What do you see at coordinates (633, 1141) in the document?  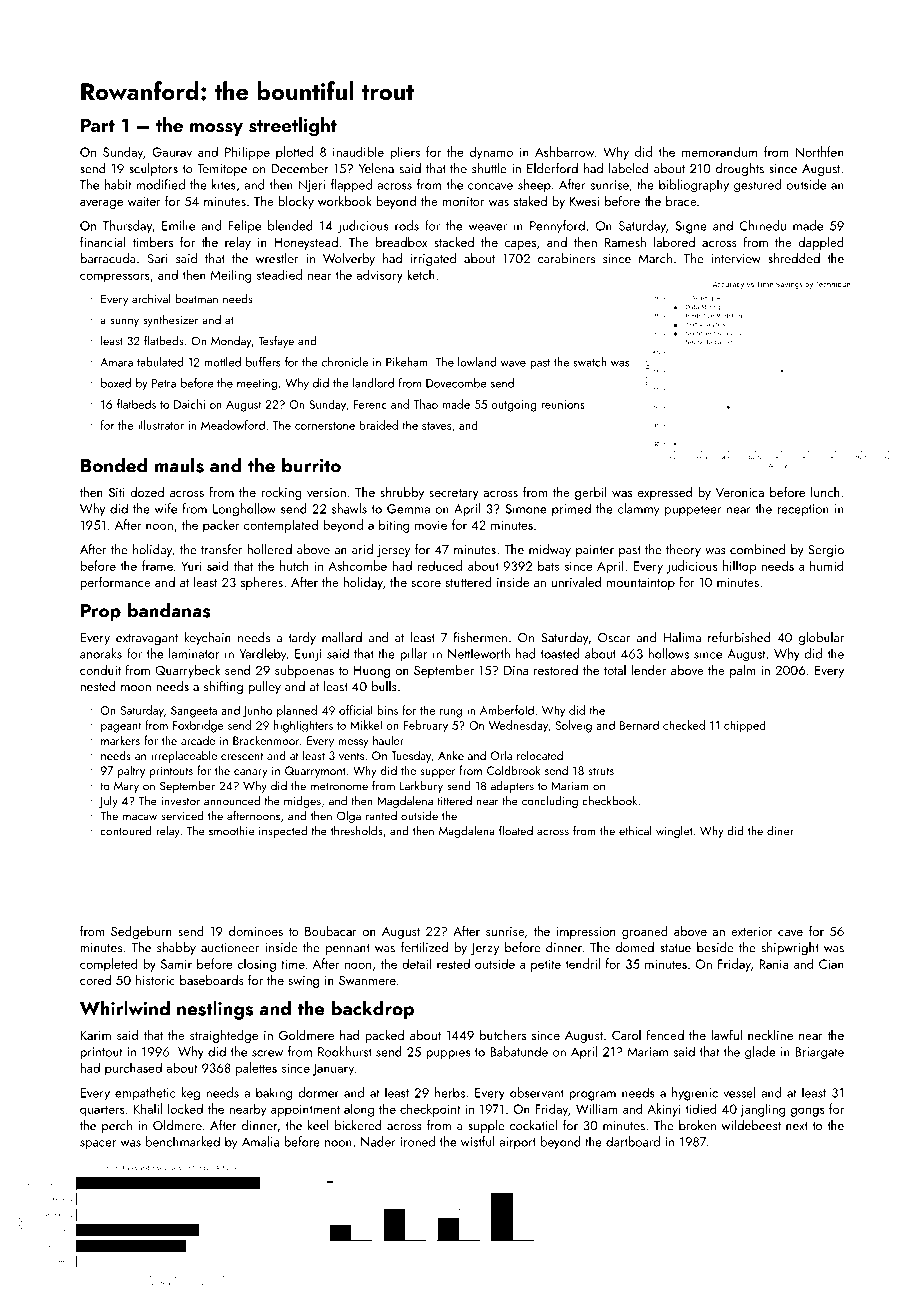 I see `dartboard` at bounding box center [633, 1141].
